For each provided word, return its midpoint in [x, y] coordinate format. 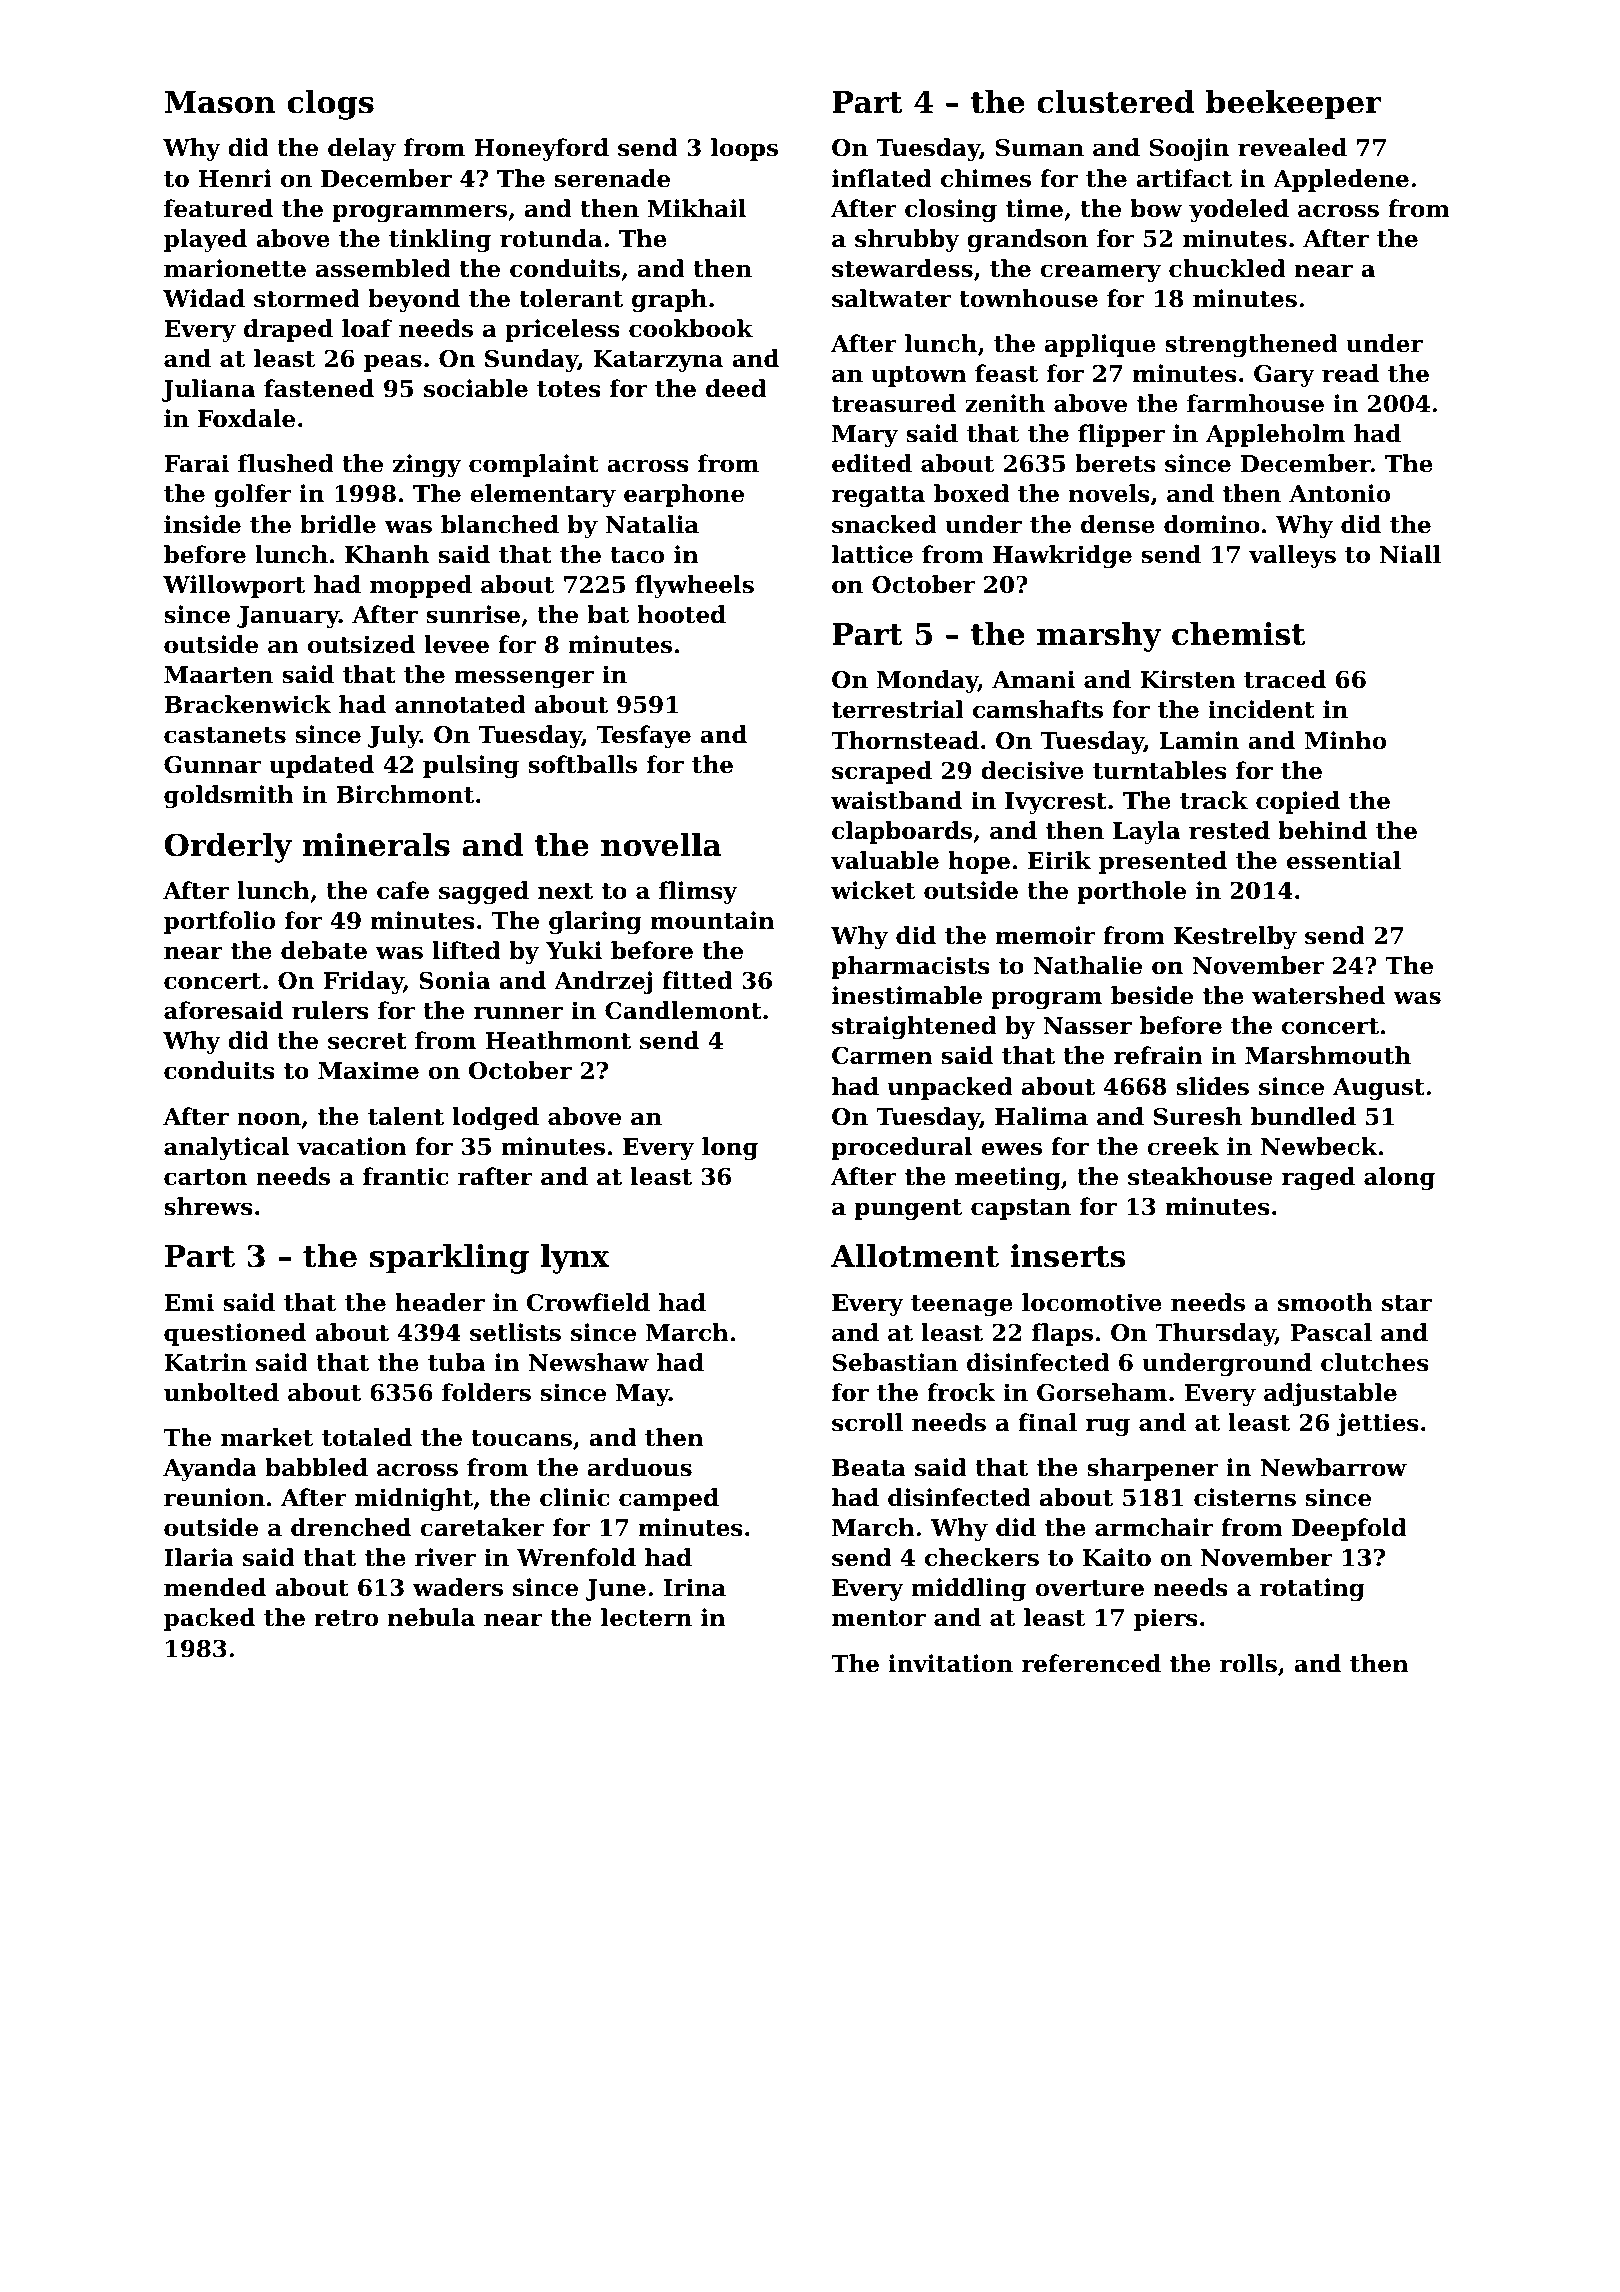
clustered [1115, 102]
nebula [431, 1617]
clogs [331, 105]
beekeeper [1294, 105]
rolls [1248, 1663]
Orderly [228, 848]
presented [1163, 862]
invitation [951, 1663]
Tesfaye [644, 736]
